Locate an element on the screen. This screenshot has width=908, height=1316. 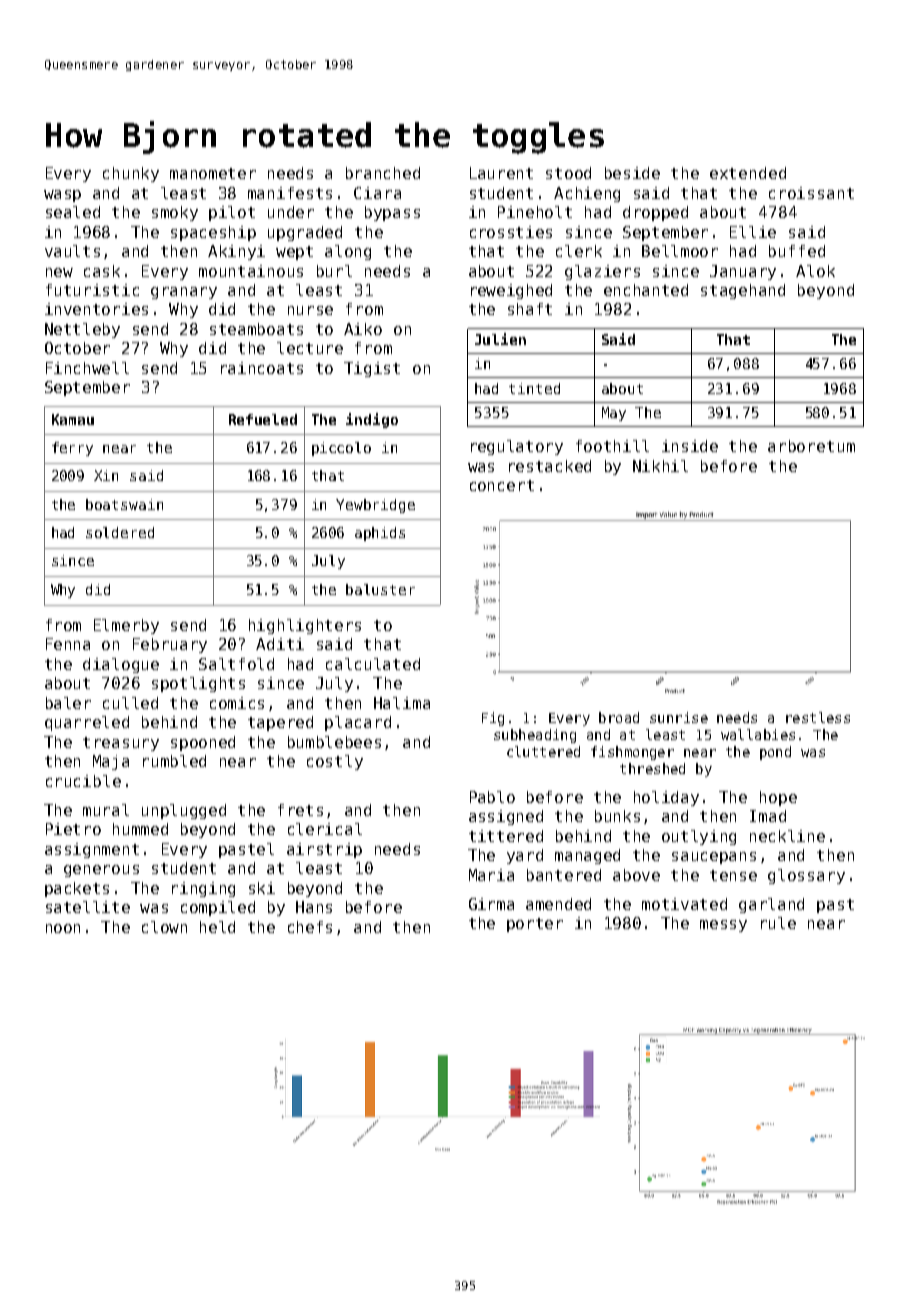
manifests is located at coordinates (290, 193).
